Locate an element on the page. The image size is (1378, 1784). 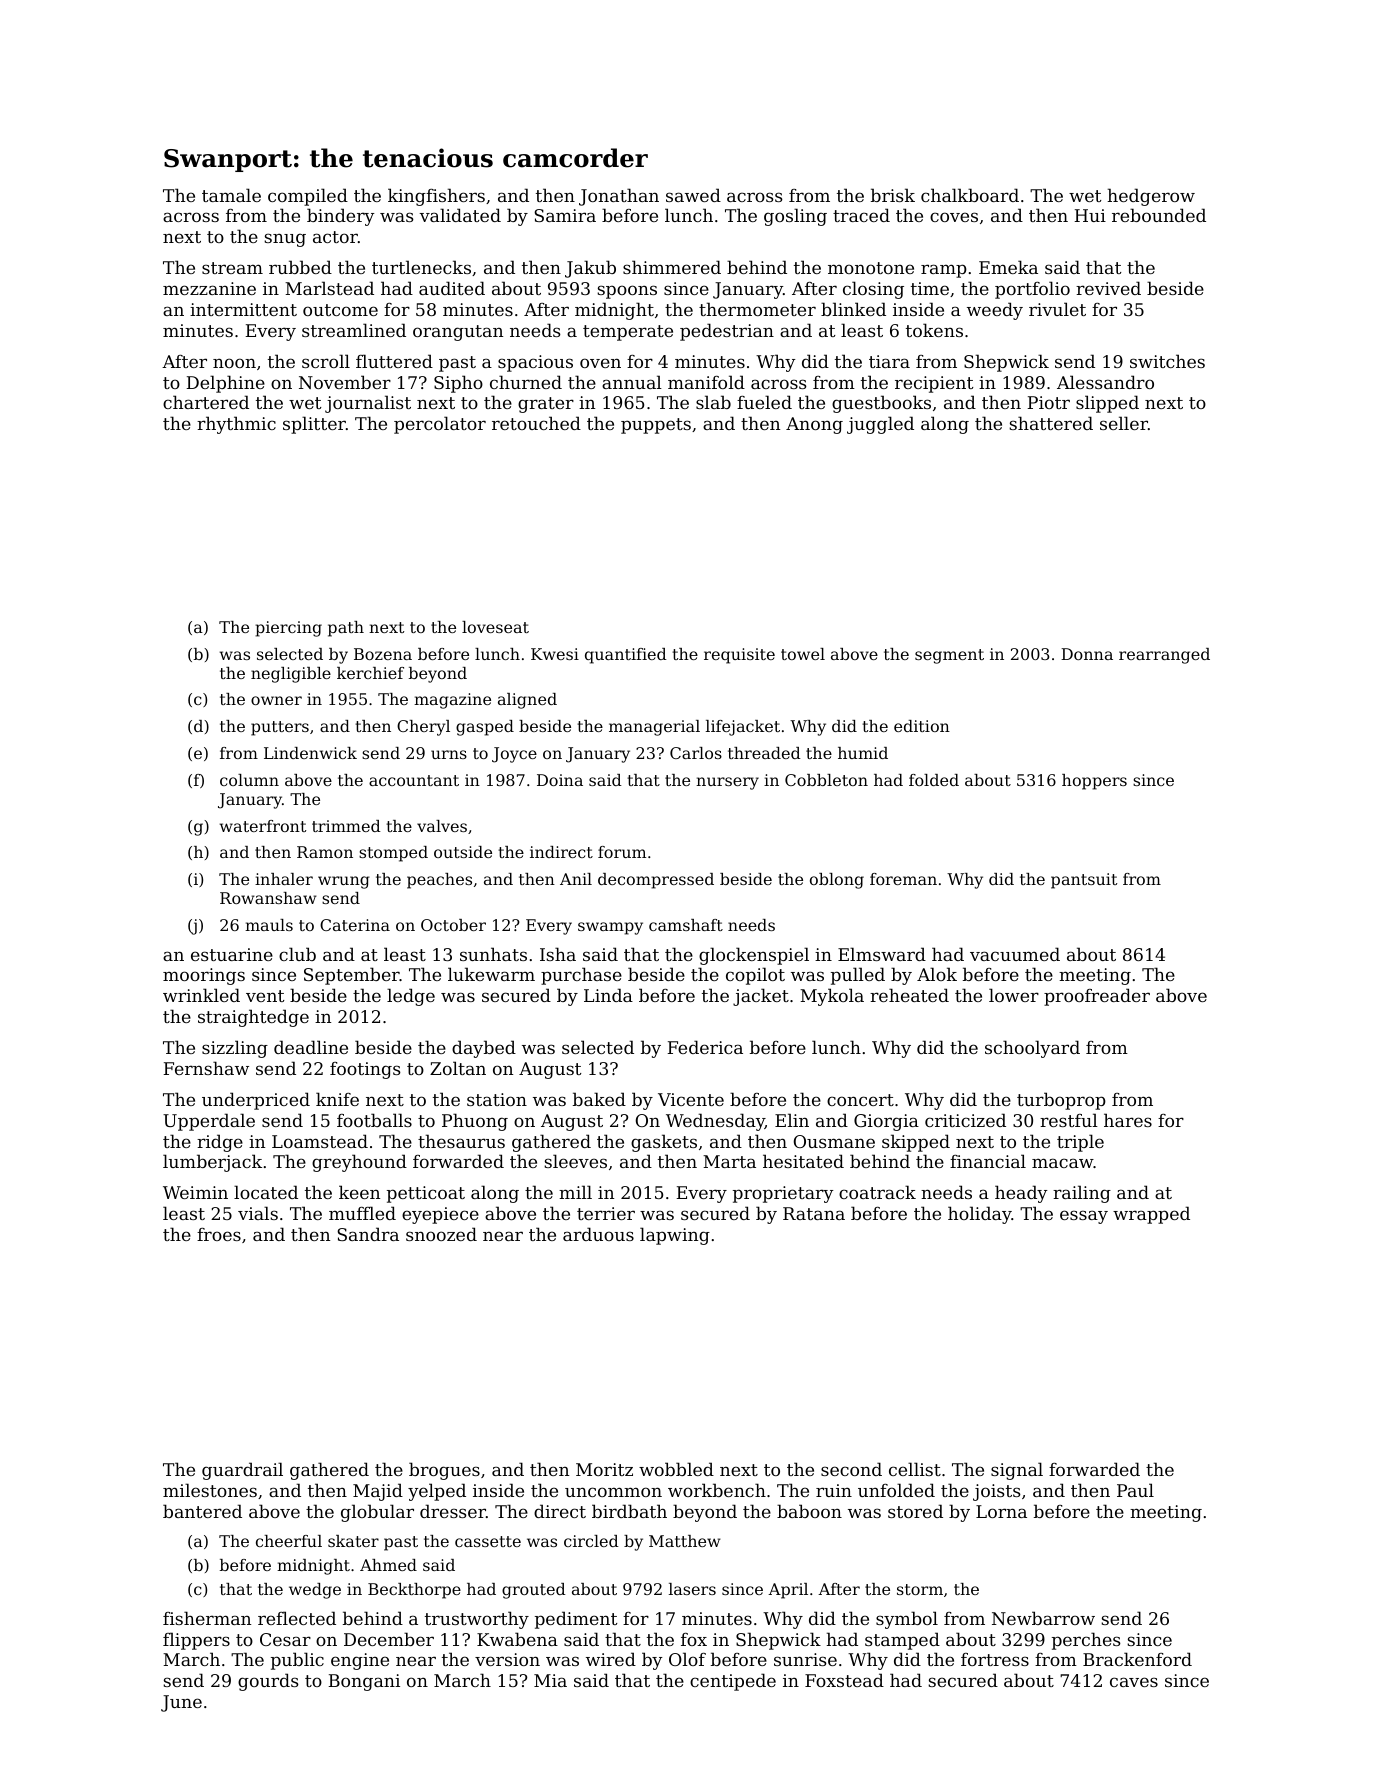
Bongani is located at coordinates (364, 1682).
